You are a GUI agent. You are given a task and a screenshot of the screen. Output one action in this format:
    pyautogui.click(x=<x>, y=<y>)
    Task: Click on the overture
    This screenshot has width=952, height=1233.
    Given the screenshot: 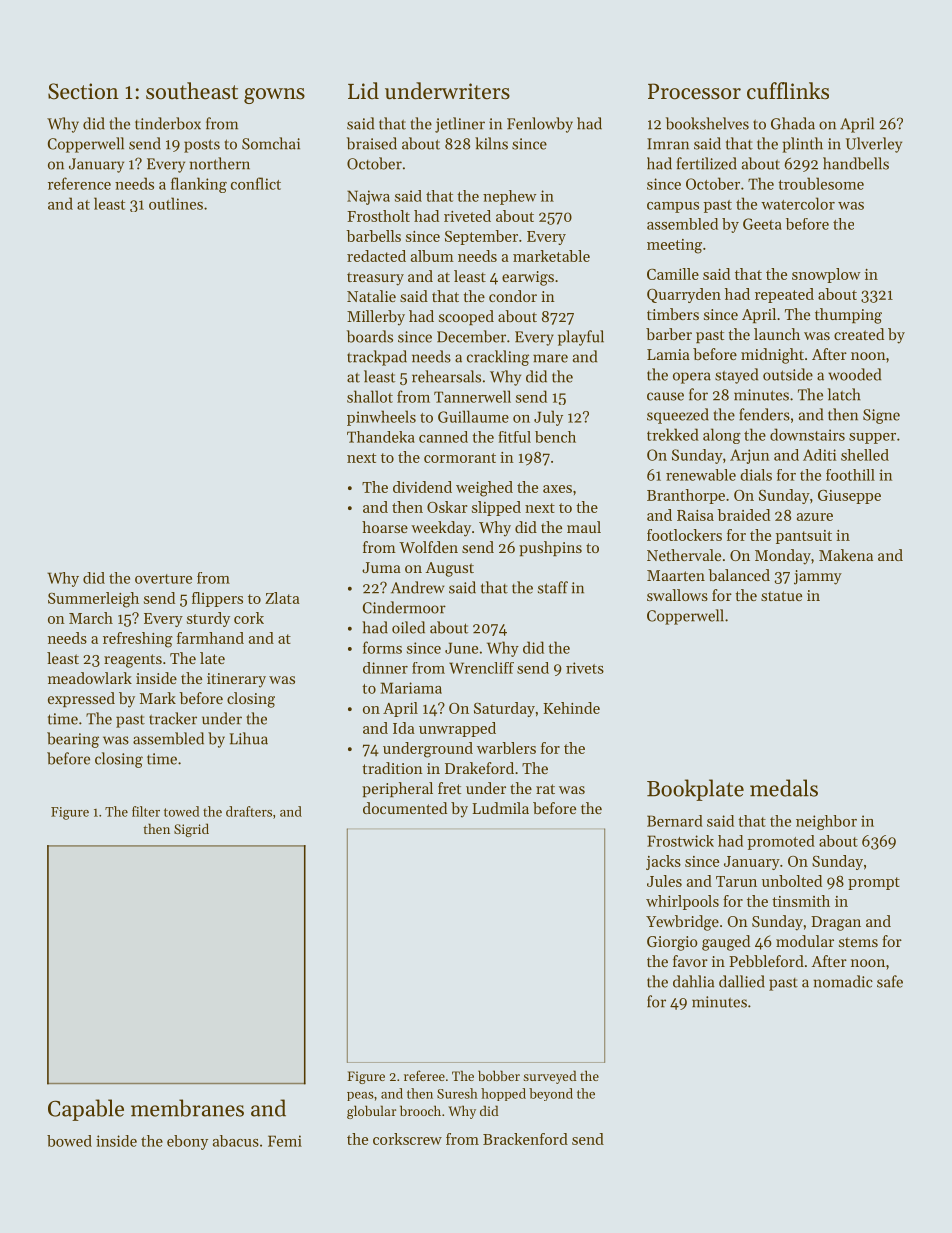 What is the action you would take?
    pyautogui.click(x=163, y=579)
